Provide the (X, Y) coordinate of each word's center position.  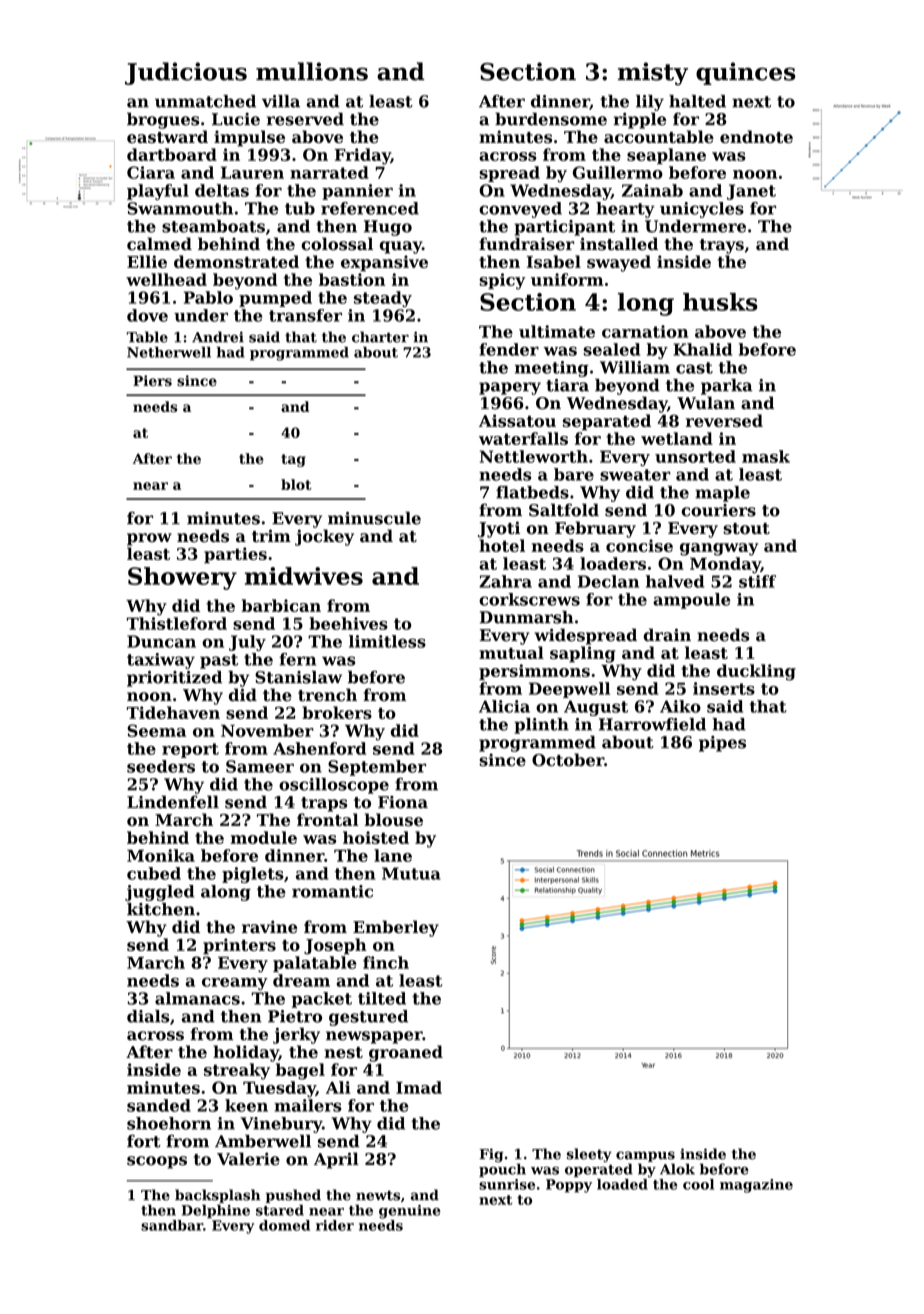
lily (650, 103)
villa (281, 101)
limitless (387, 641)
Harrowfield (652, 724)
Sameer (260, 766)
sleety (589, 1155)
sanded (159, 1105)
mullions (312, 71)
